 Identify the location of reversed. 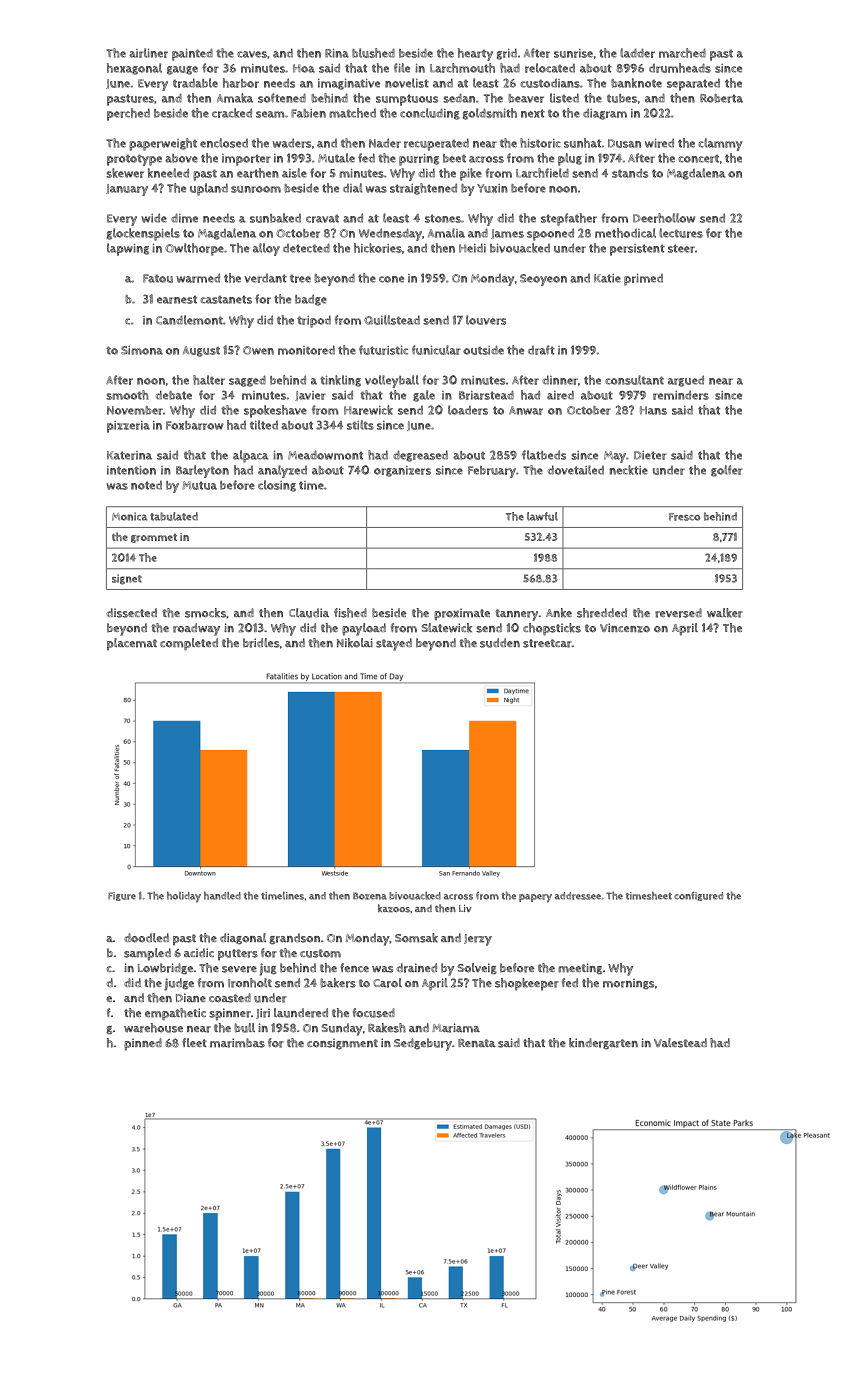
(678, 613).
